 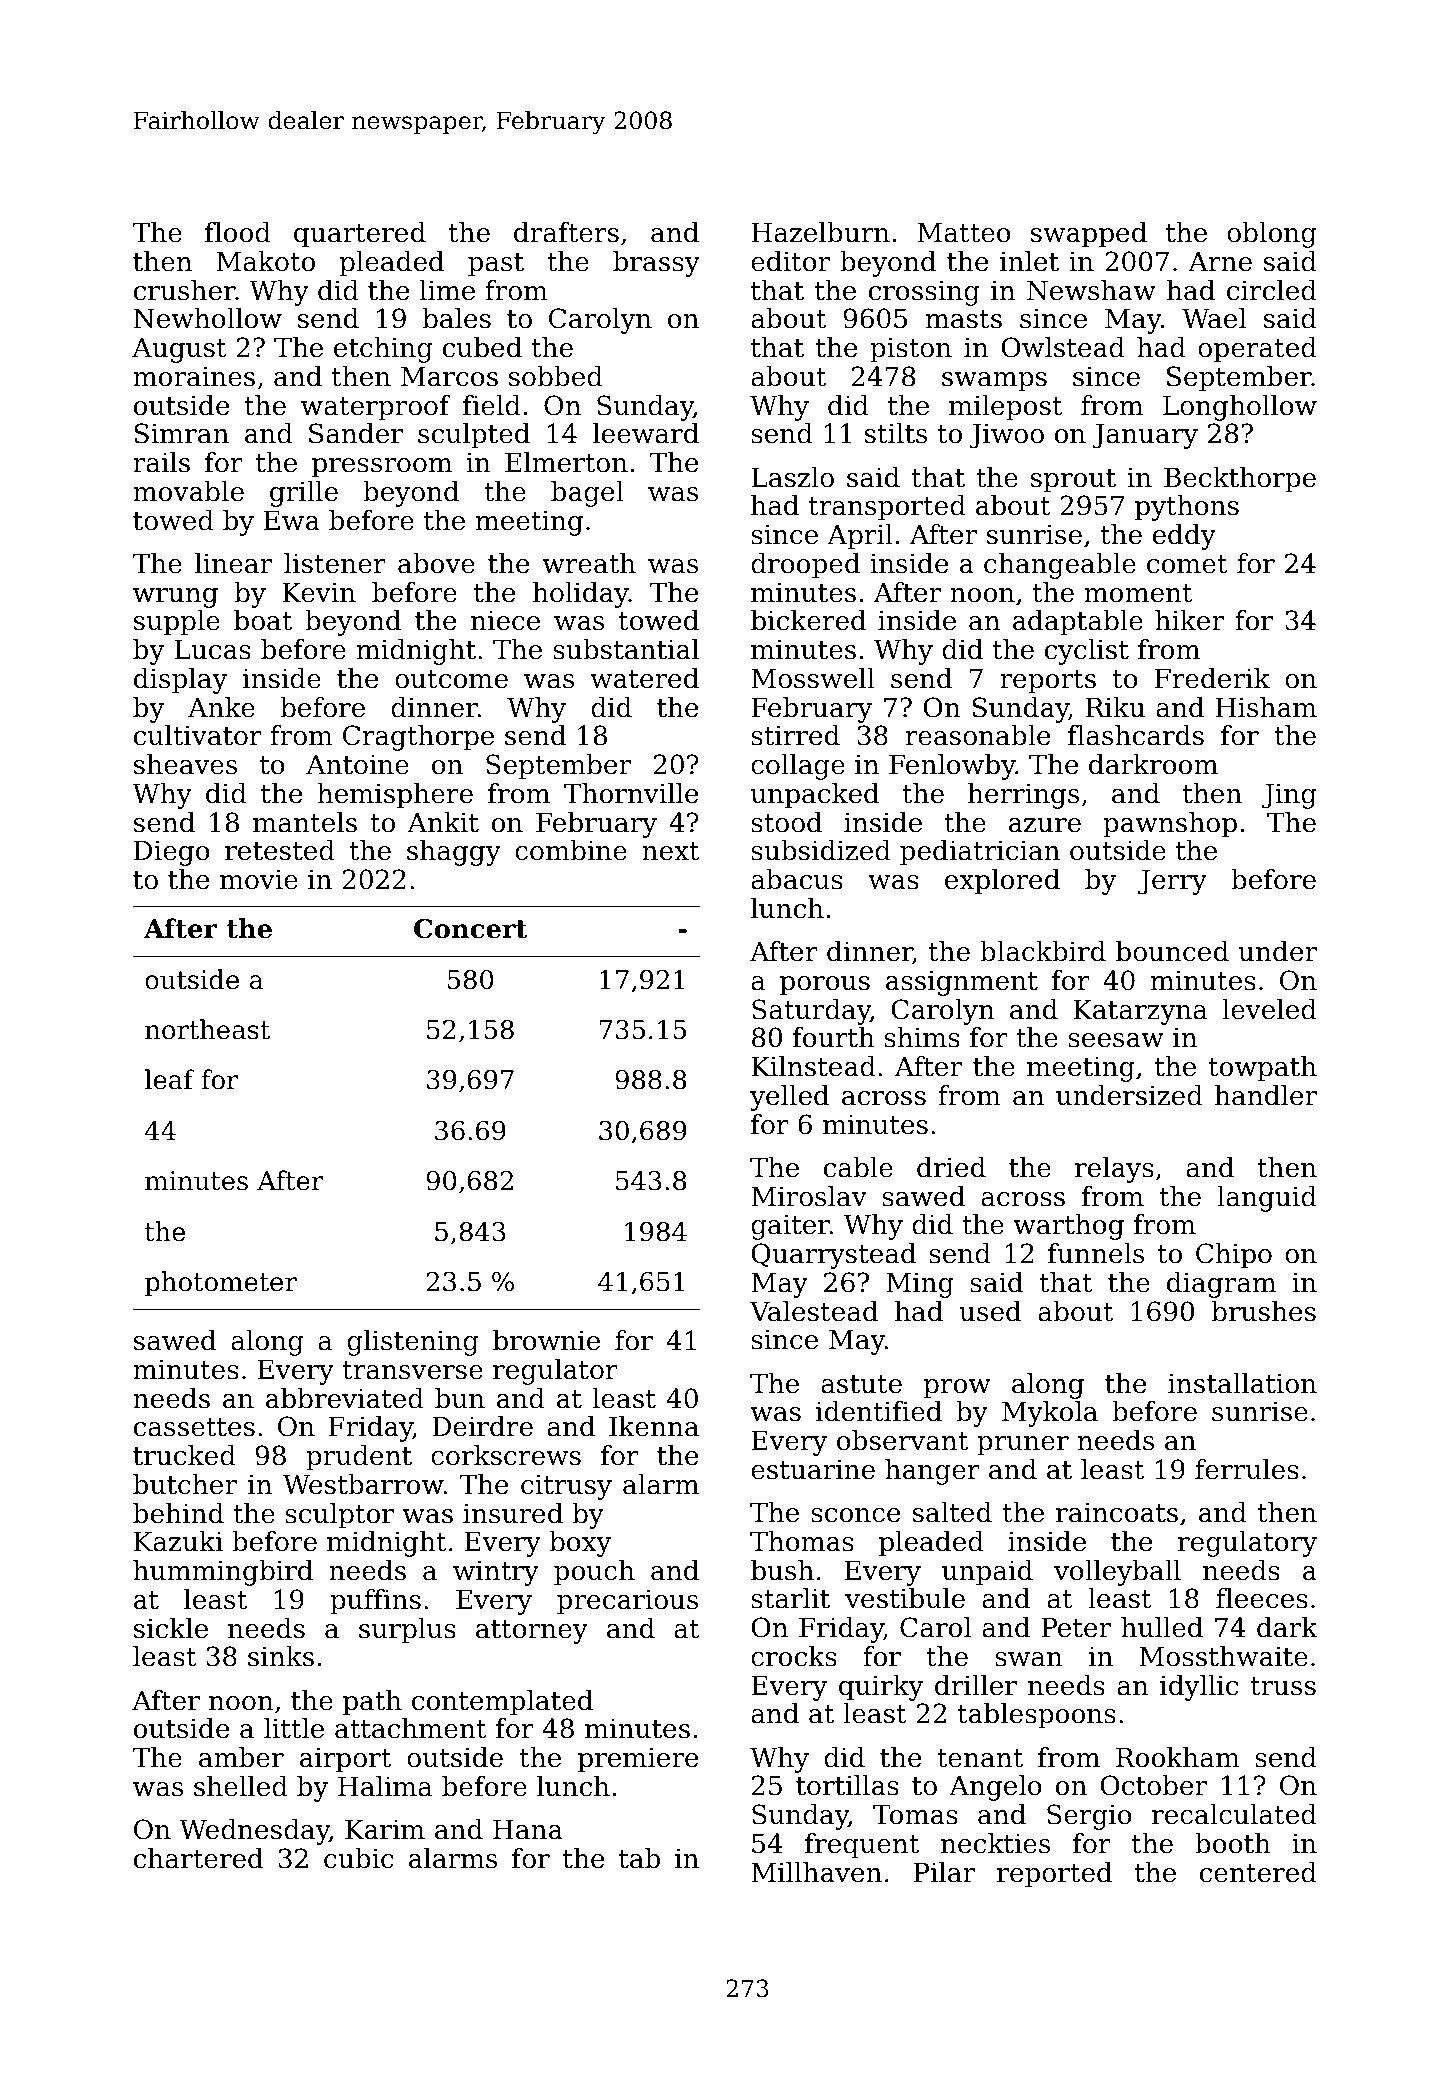 What do you see at coordinates (805, 566) in the screenshot?
I see `drooped` at bounding box center [805, 566].
